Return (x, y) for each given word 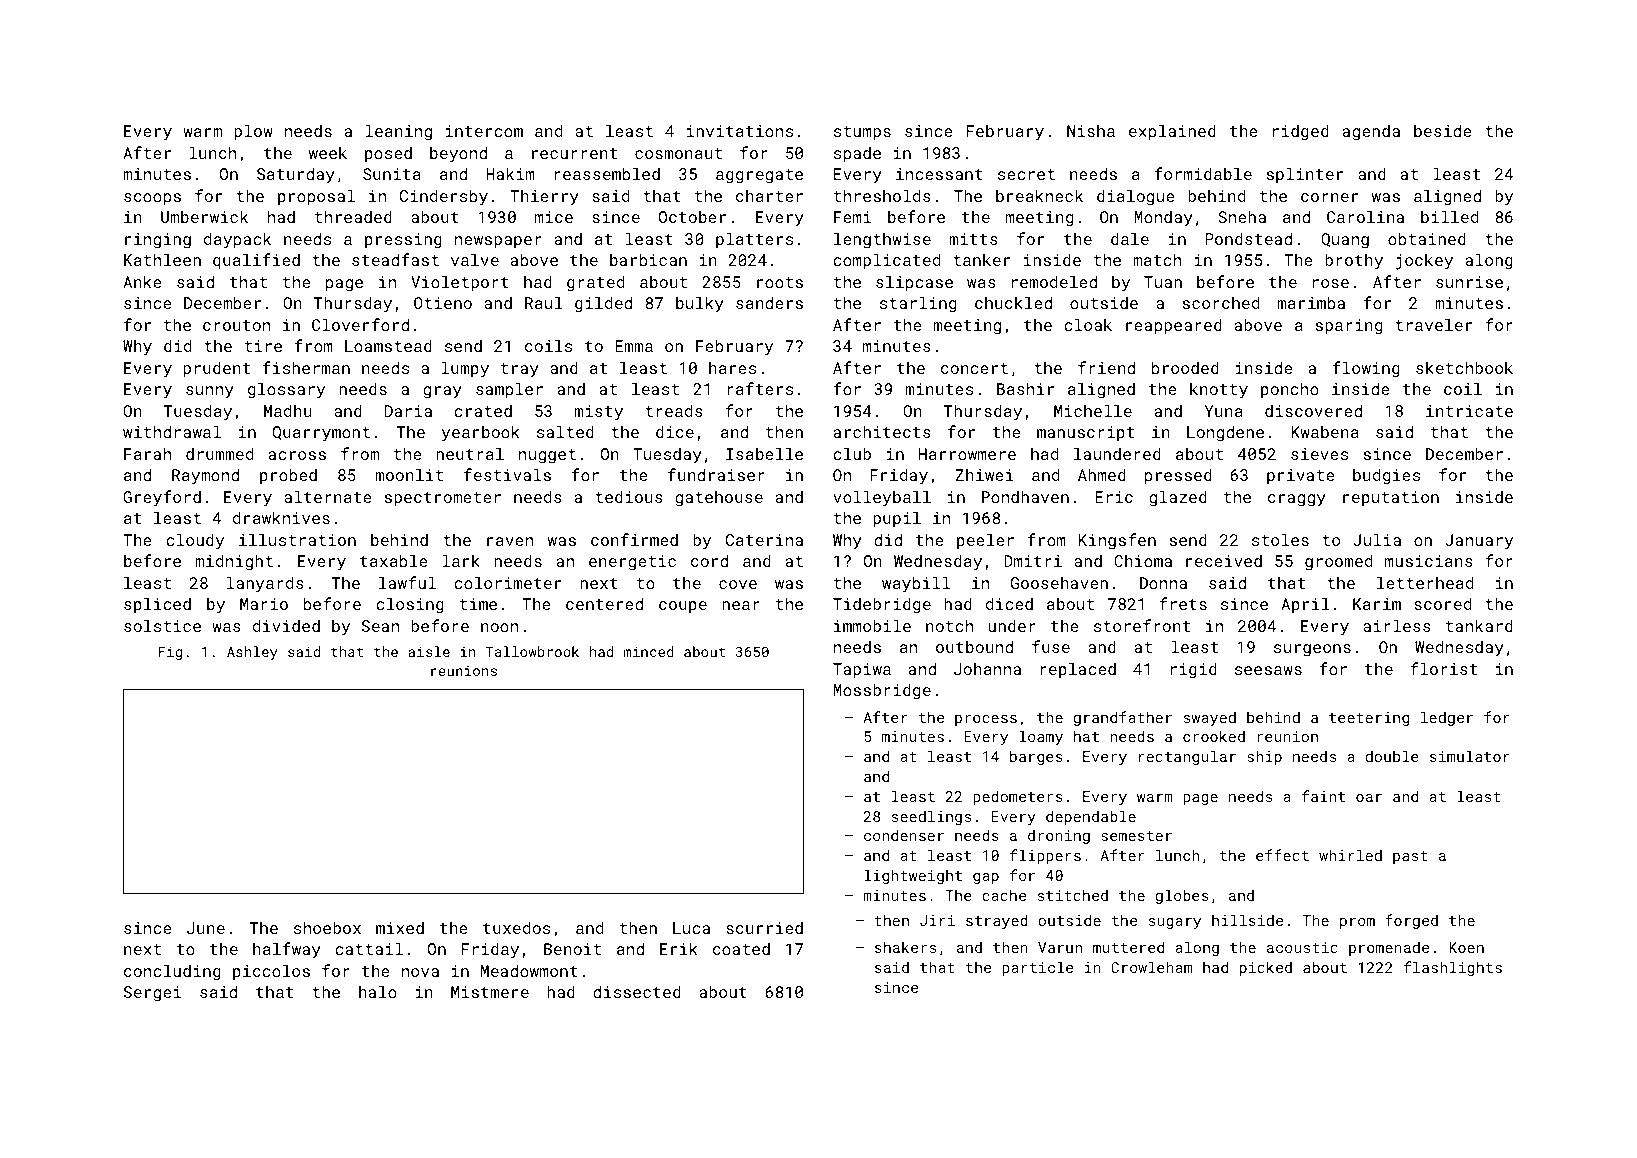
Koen (1466, 947)
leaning (398, 132)
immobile (872, 625)
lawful (407, 582)
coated (741, 948)
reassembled (607, 173)
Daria (408, 411)
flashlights (1453, 968)
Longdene (1225, 433)
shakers (905, 947)
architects (882, 431)
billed (1449, 216)
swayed (1210, 718)
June (206, 928)
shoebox (327, 927)
